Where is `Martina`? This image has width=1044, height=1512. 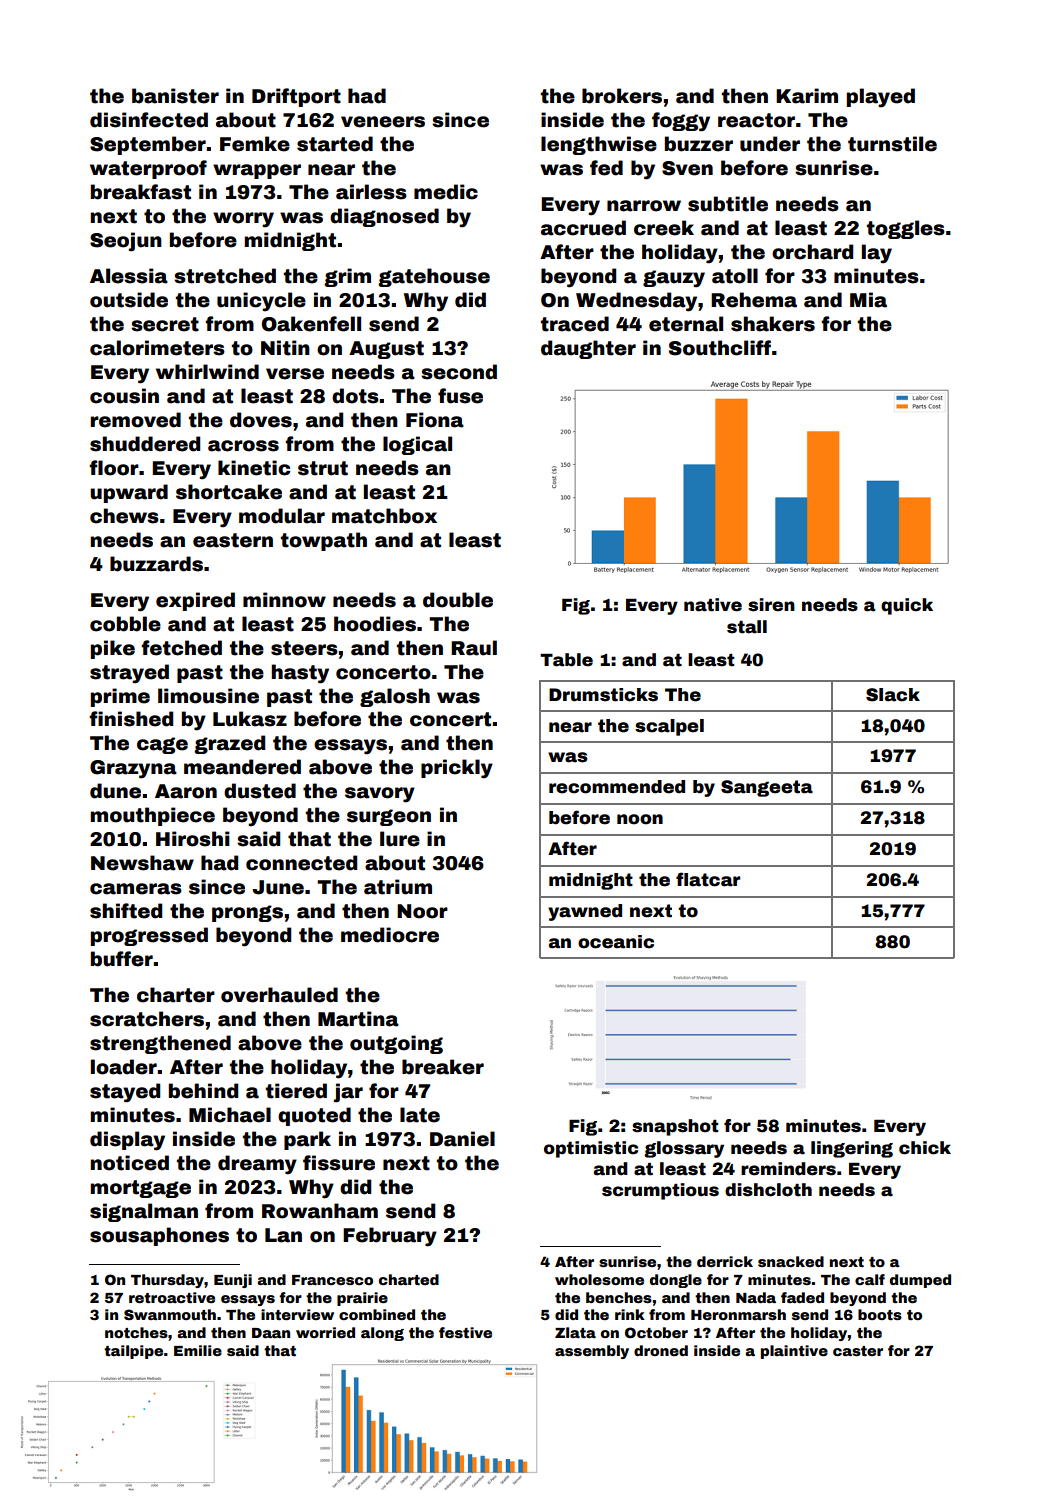
Martina is located at coordinates (358, 1019).
